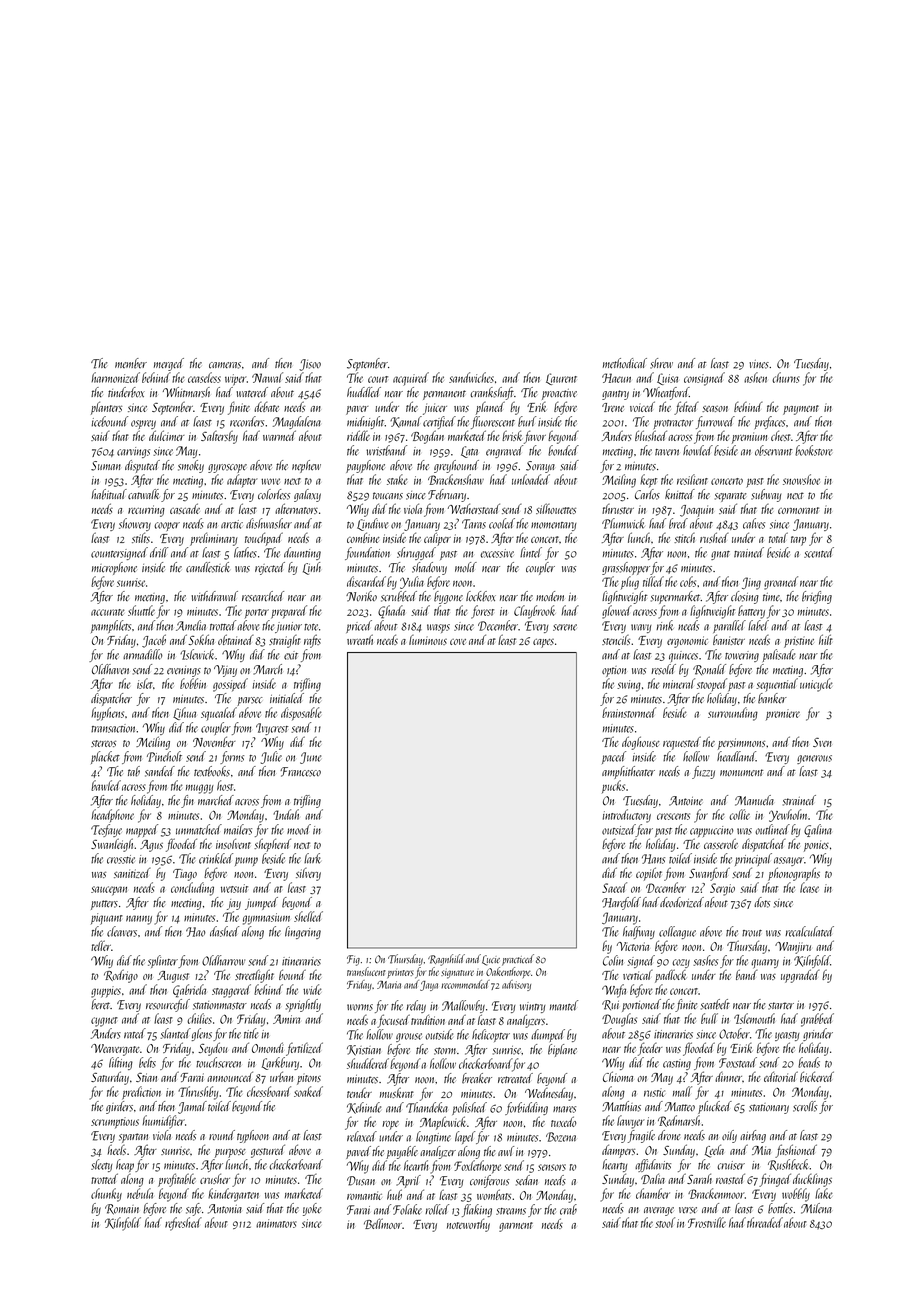  Describe the element at coordinates (409, 1037) in the page. I see `grouse` at that location.
